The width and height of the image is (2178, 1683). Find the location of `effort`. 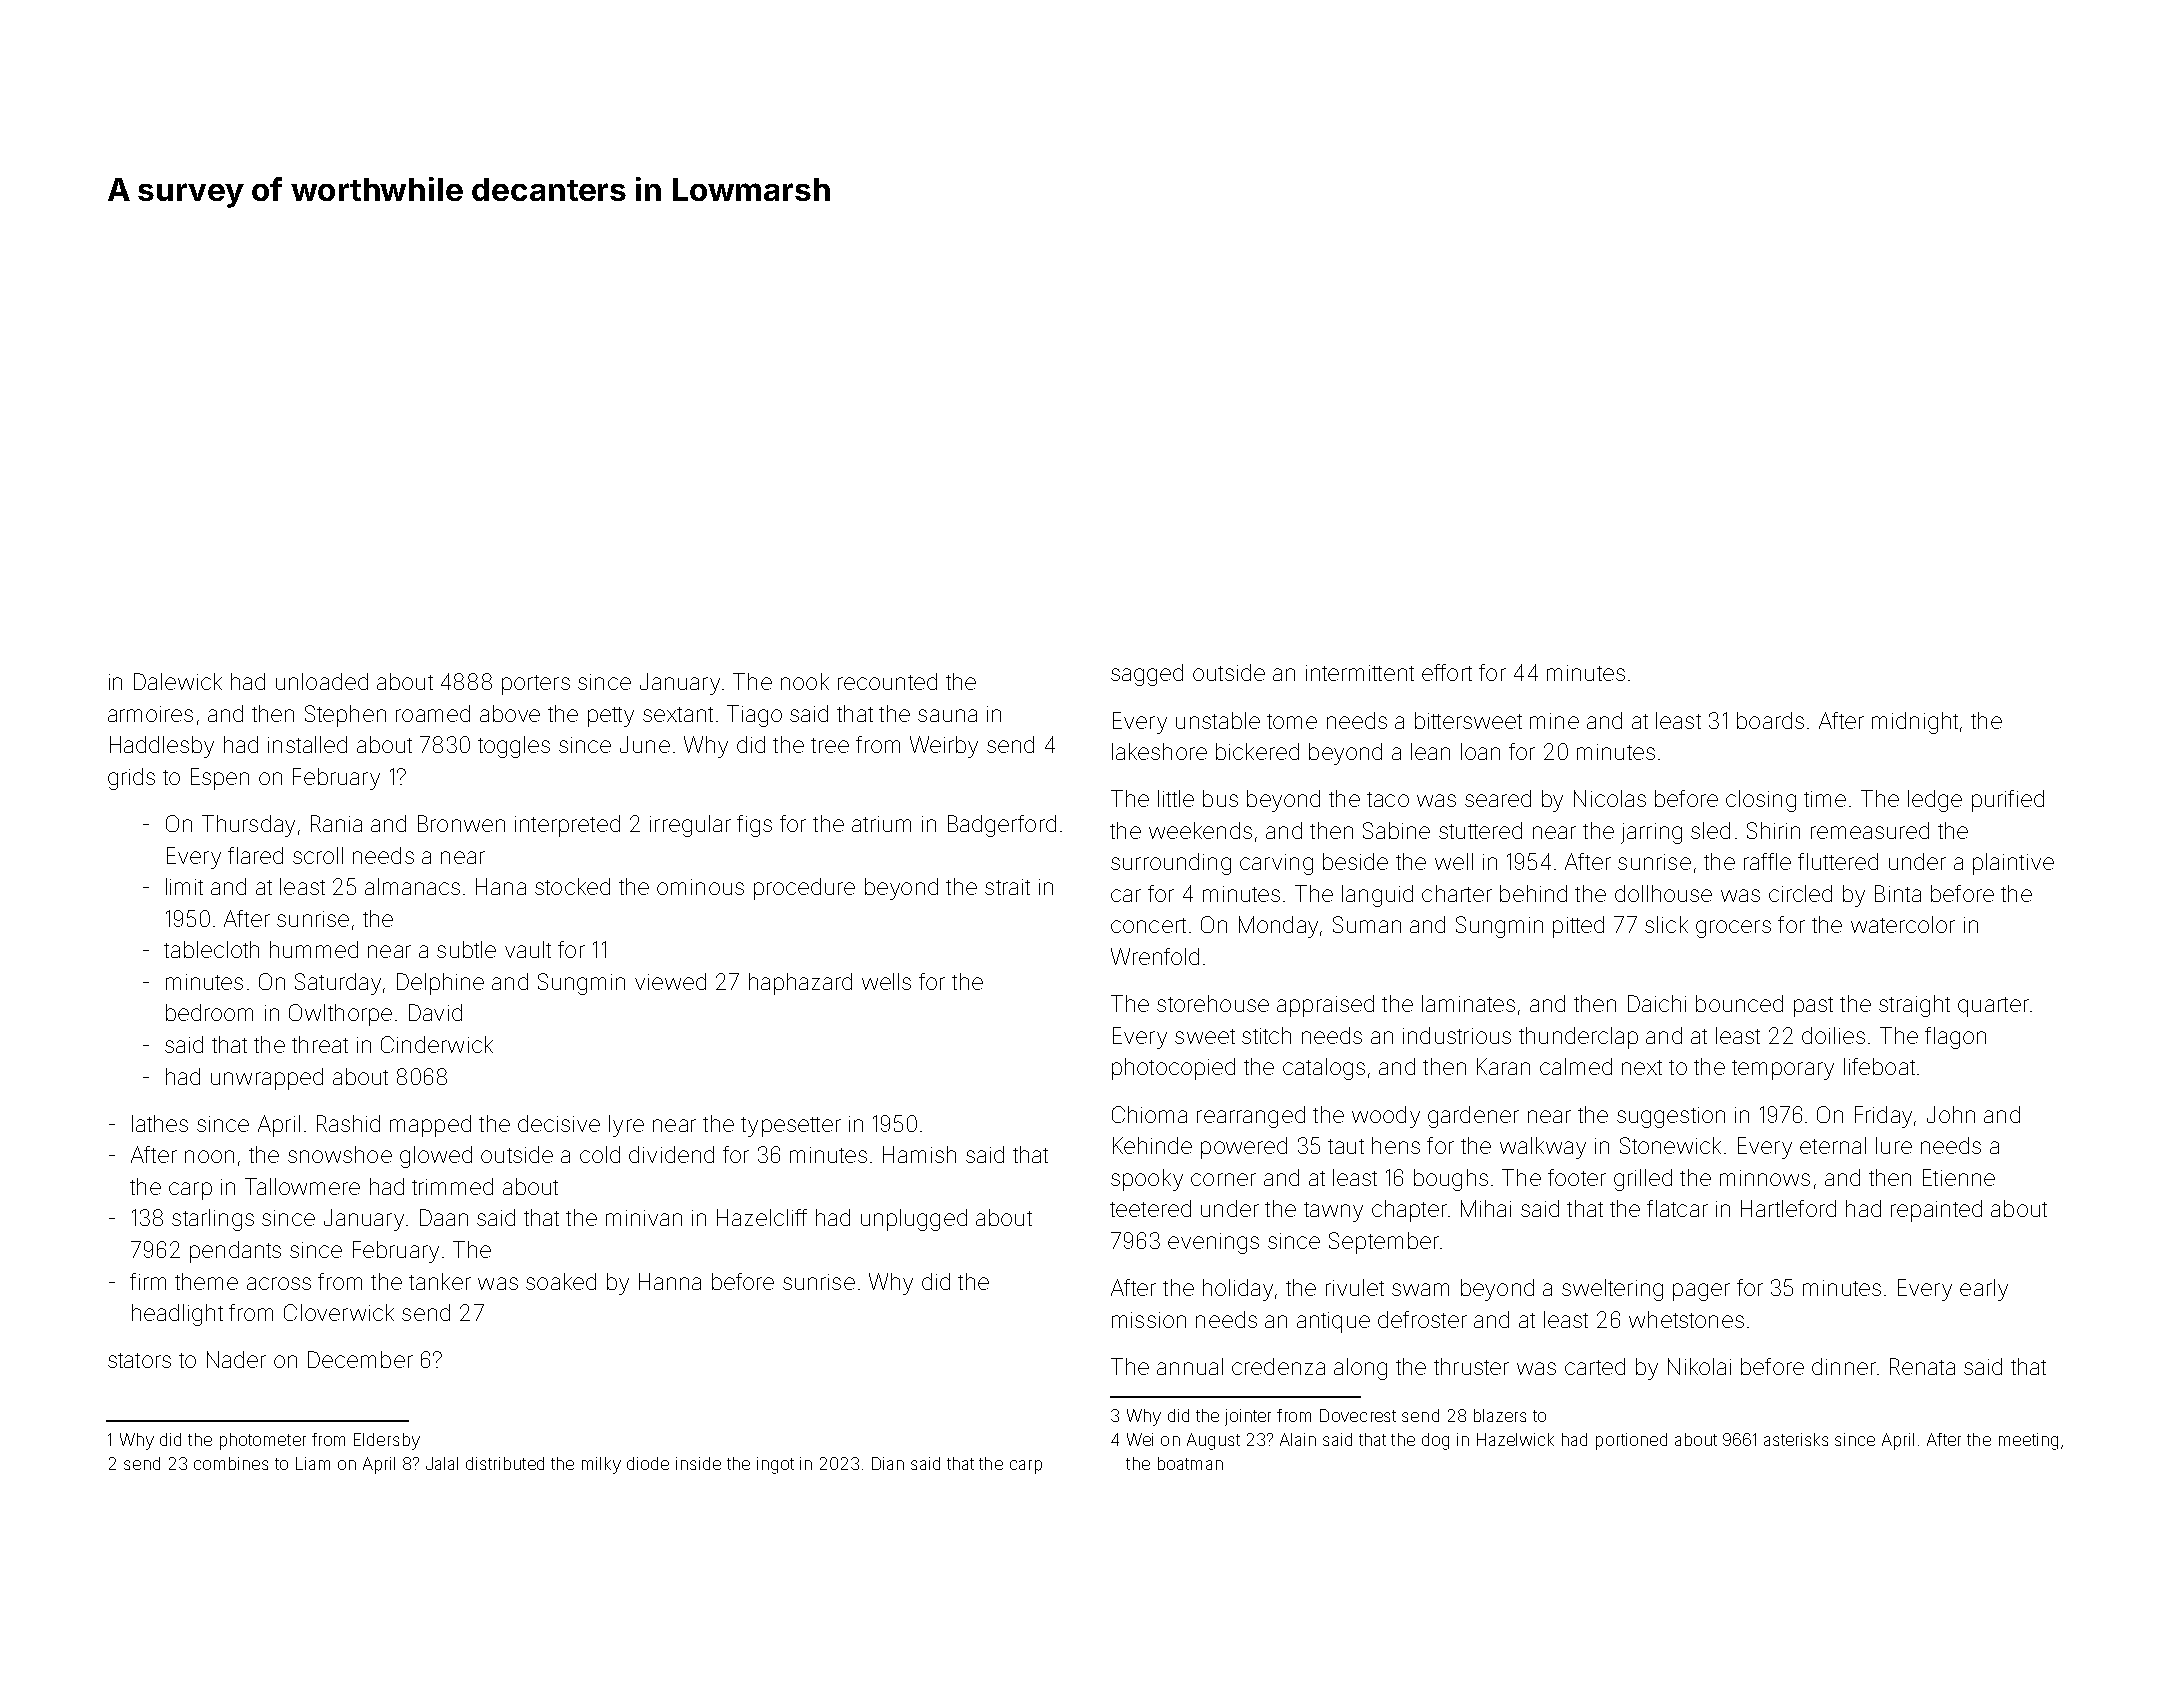

effort is located at coordinates (1447, 672).
